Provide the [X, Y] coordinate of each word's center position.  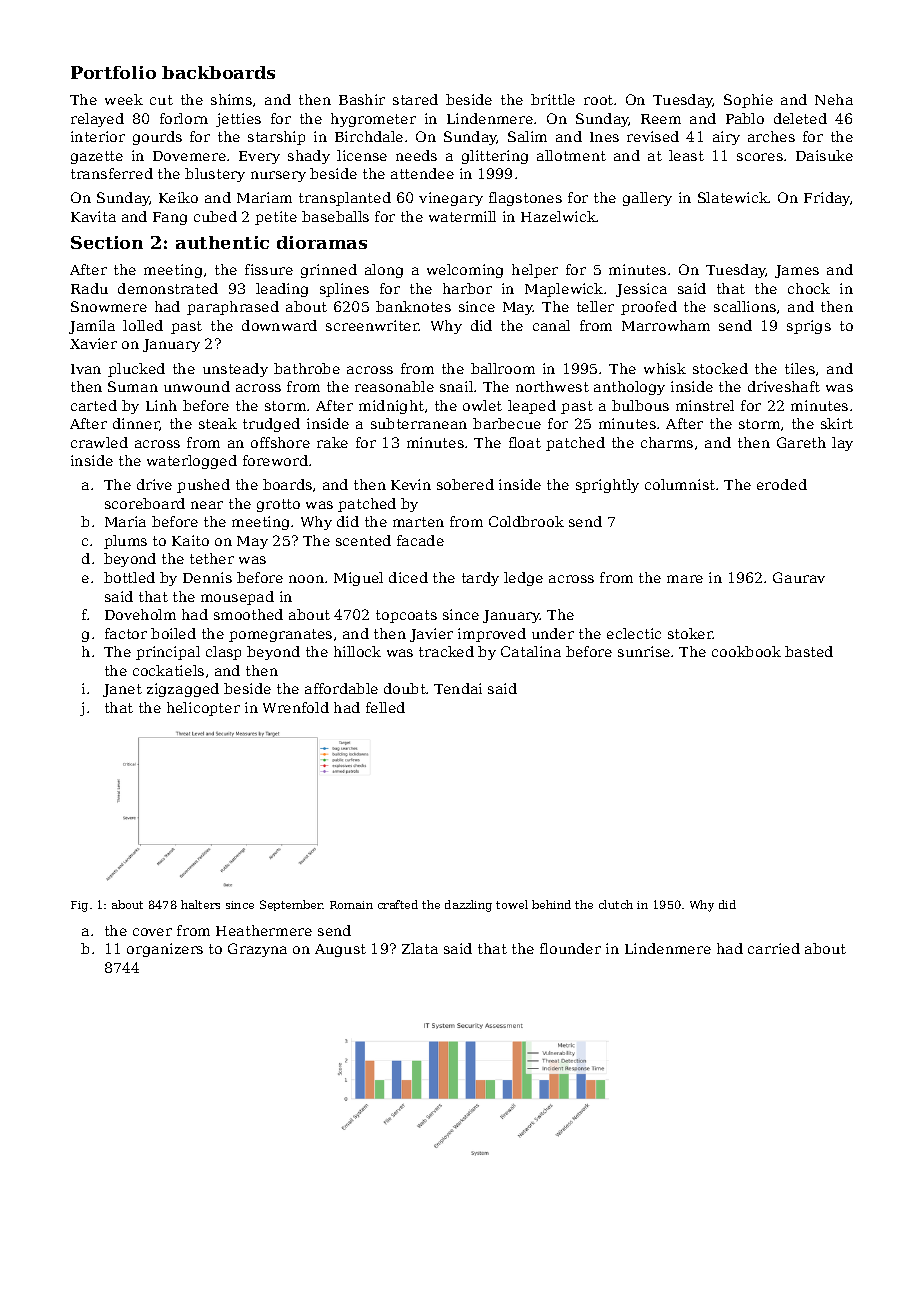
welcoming [465, 271]
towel [512, 904]
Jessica [641, 290]
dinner [136, 424]
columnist [680, 484]
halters [200, 904]
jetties [238, 120]
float [525, 442]
